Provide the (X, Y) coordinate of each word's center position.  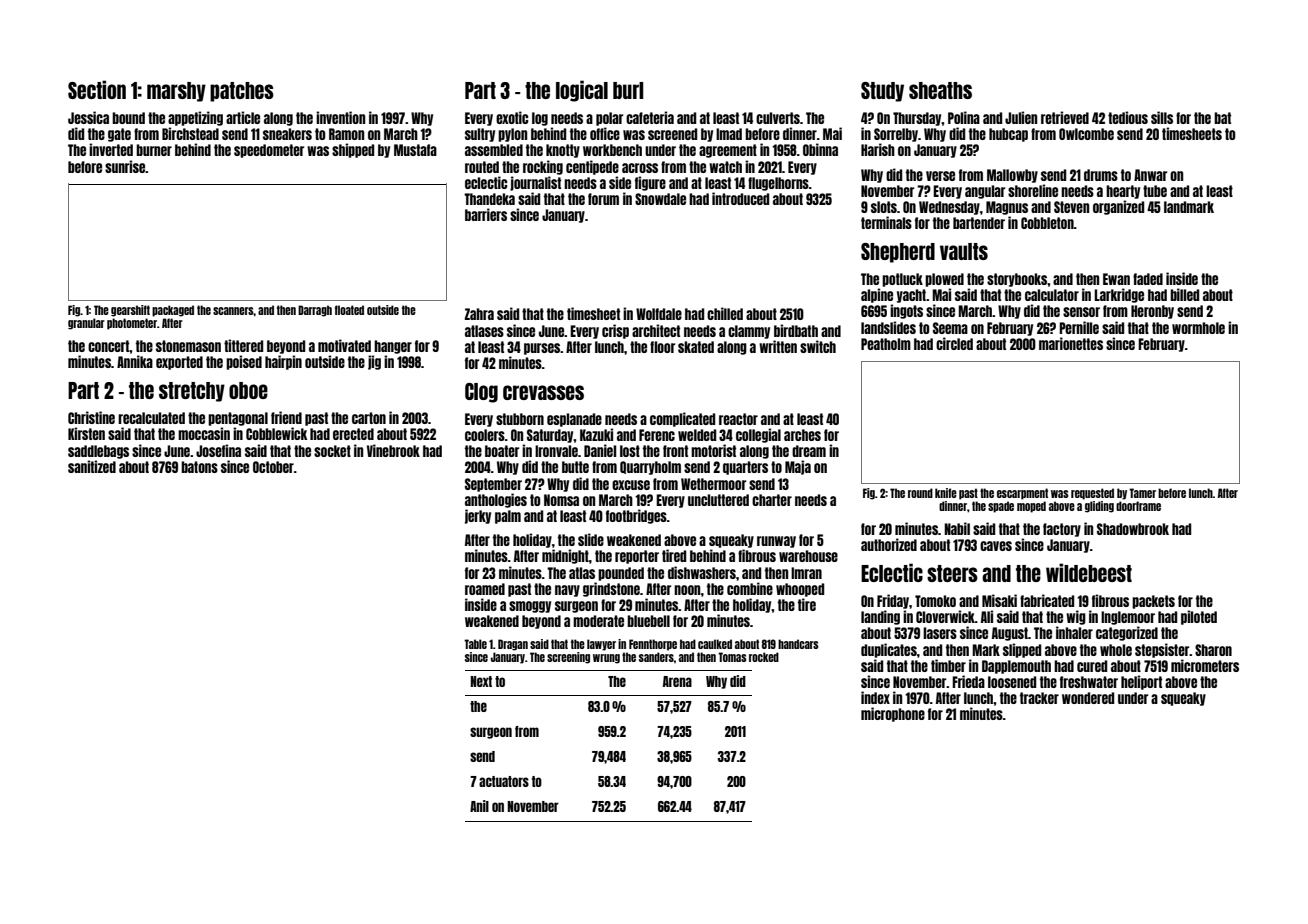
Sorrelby (896, 135)
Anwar (1150, 175)
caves (996, 546)
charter (772, 500)
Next (481, 681)
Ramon (346, 134)
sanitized (92, 466)
